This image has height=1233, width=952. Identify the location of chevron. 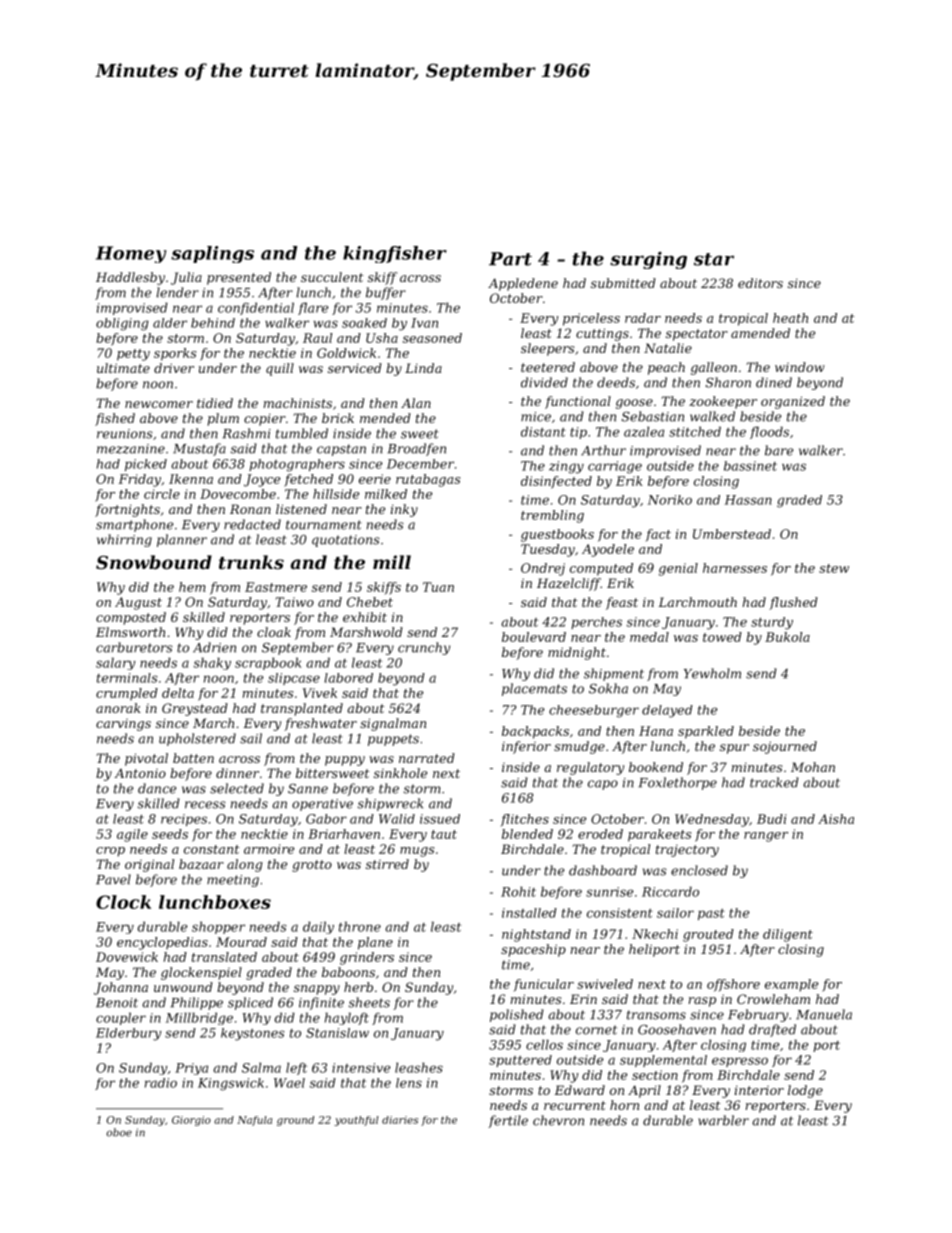
(558, 1120).
